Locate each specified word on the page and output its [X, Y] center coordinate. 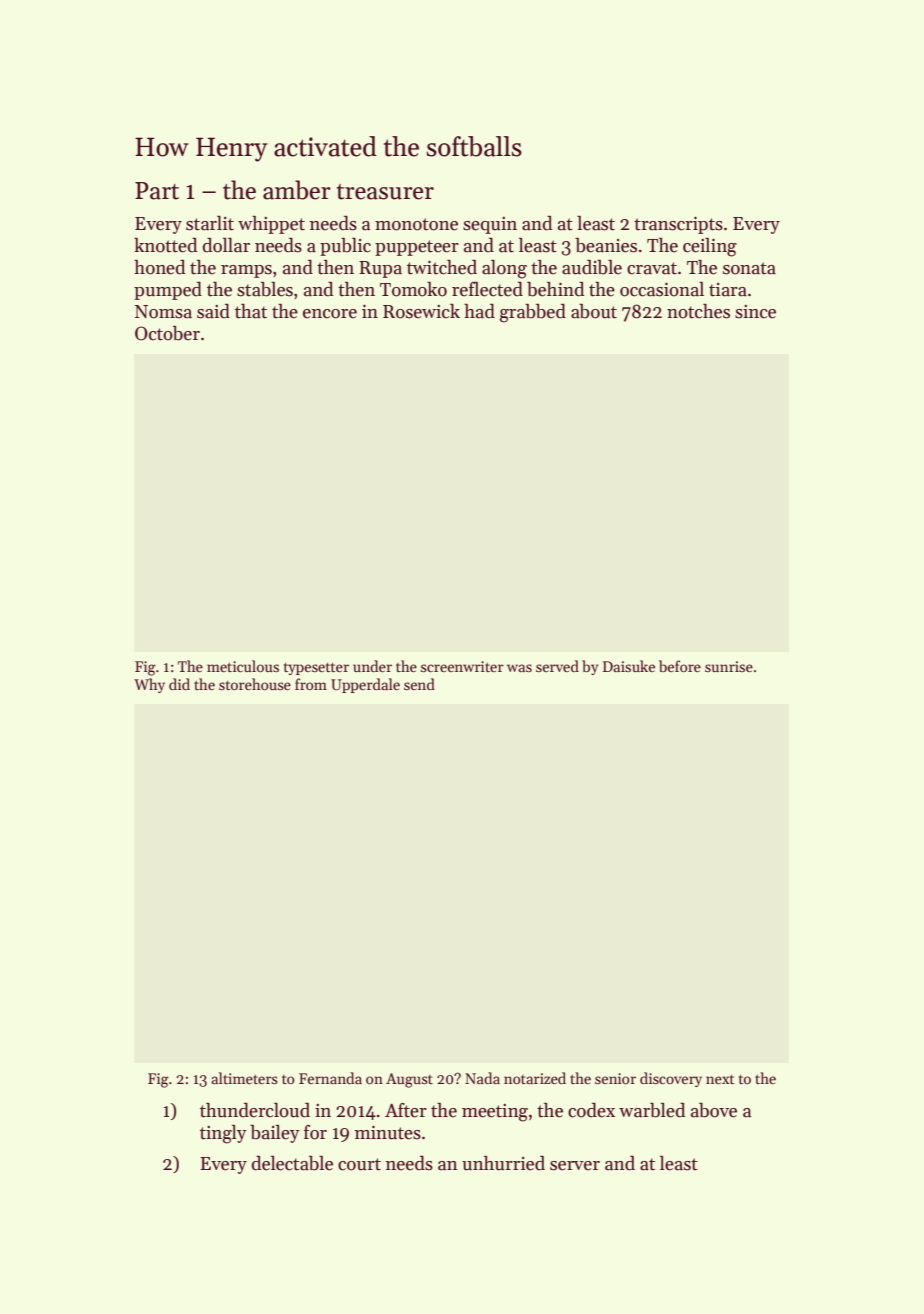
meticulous [243, 666]
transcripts [678, 225]
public [345, 247]
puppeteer [417, 248]
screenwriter [462, 666]
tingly [223, 1134]
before [680, 666]
